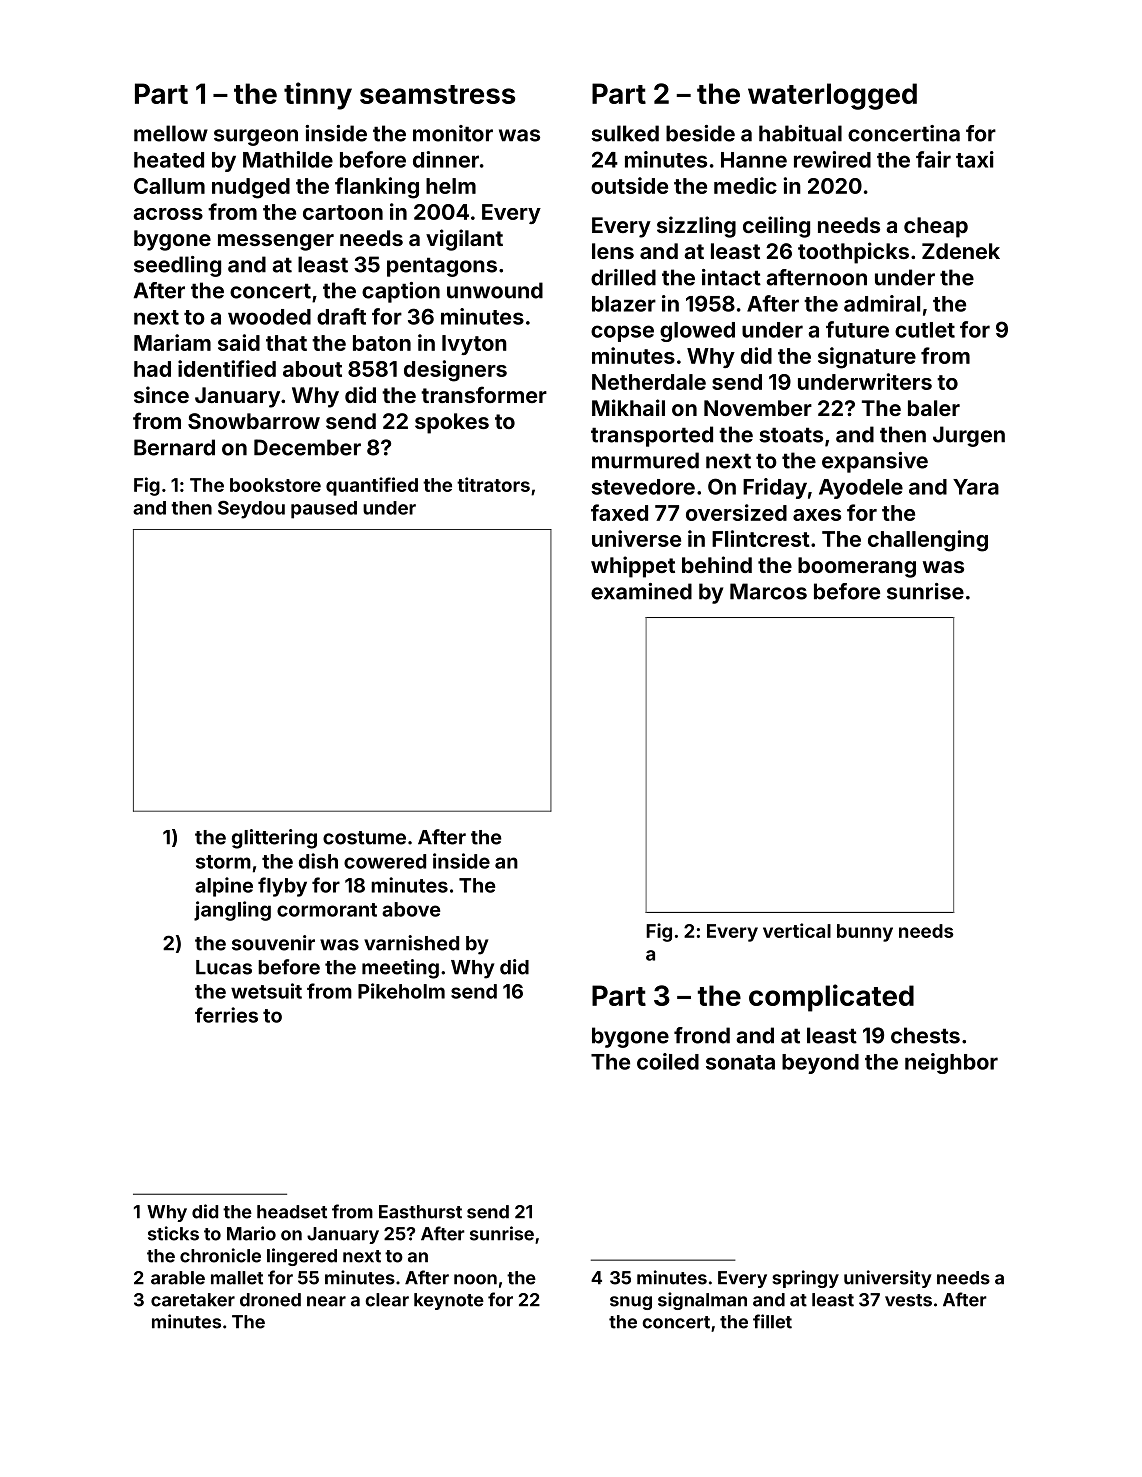 The height and width of the image is (1477, 1142). I want to click on Zdenek, so click(961, 251).
